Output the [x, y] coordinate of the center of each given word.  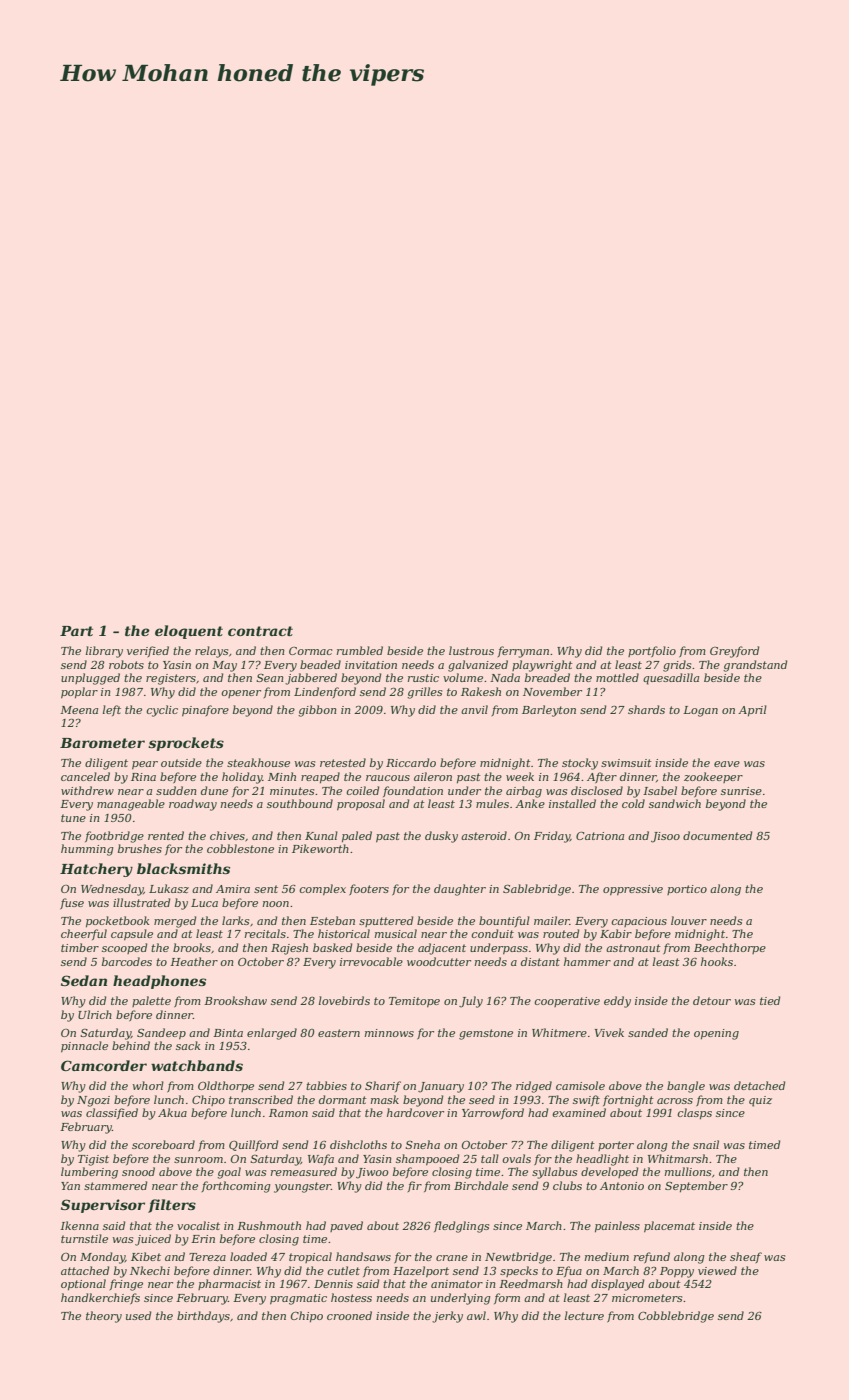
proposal [361, 804]
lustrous [471, 650]
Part [76, 631]
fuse [72, 903]
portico [687, 890]
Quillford [253, 1145]
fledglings [461, 1227]
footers [369, 889]
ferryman [523, 652]
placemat [669, 1226]
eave [727, 764]
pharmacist [229, 1284]
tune [73, 818]
